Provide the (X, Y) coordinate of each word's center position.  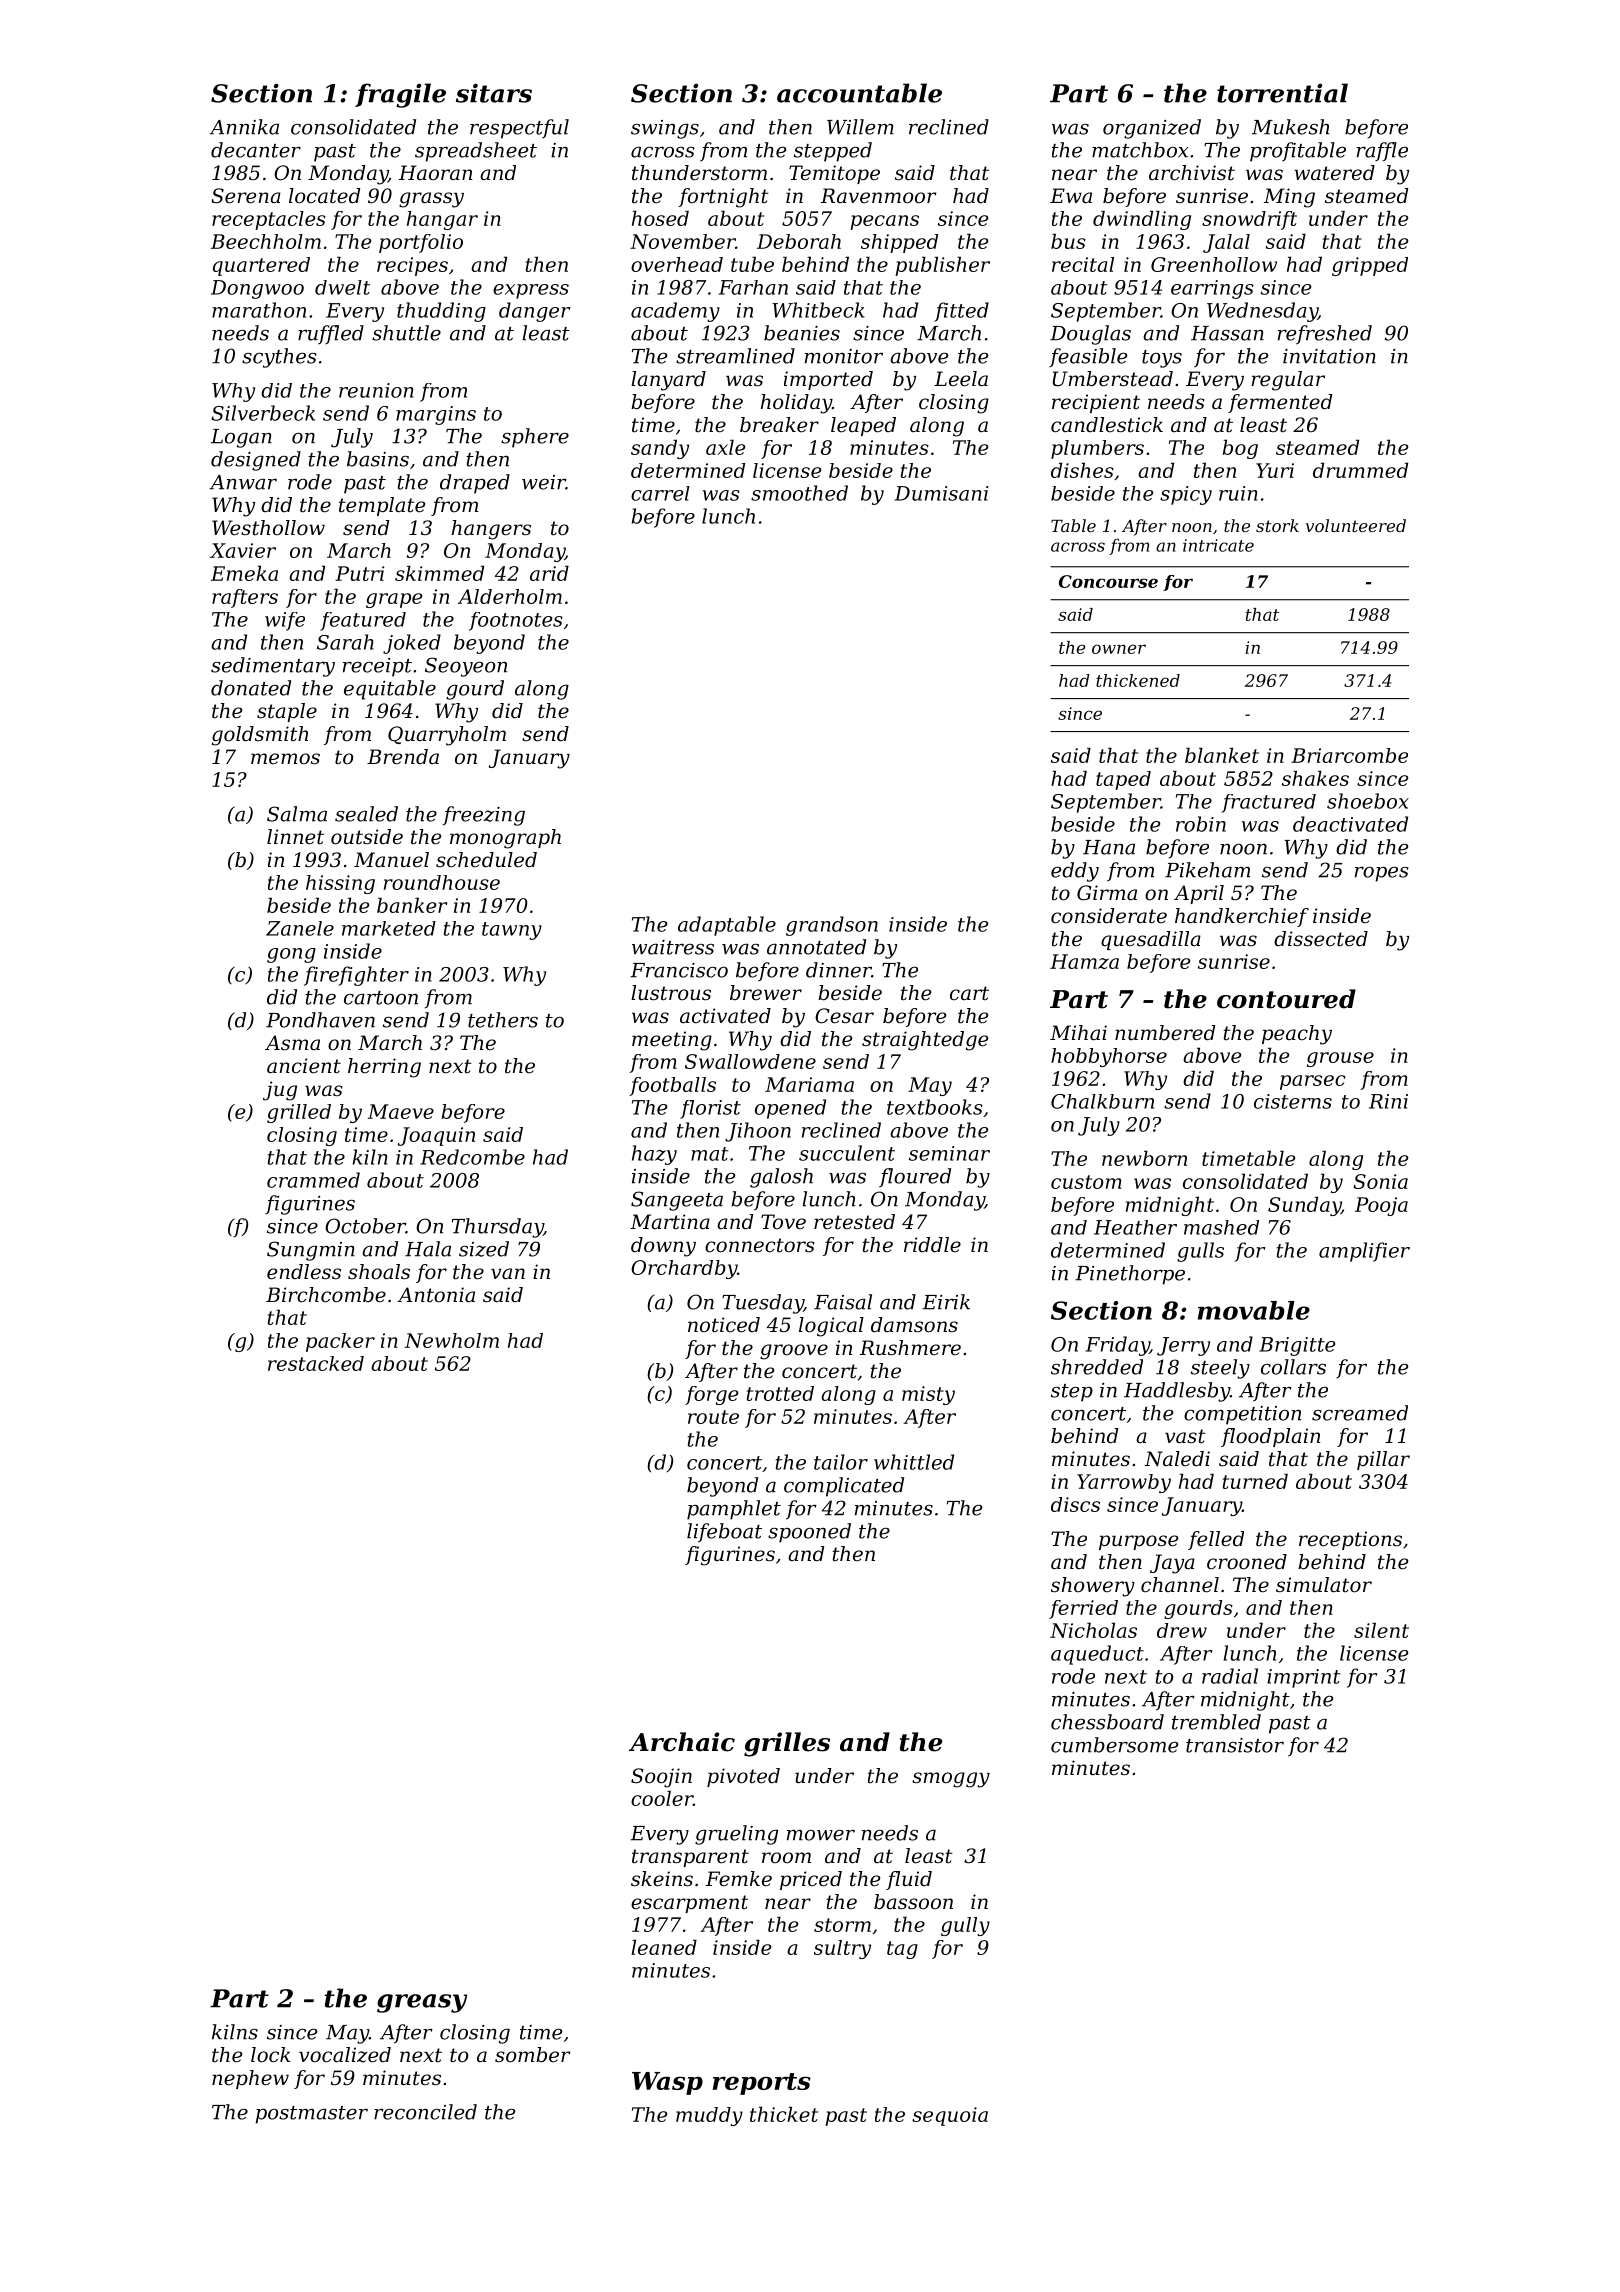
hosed (660, 218)
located (324, 196)
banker (412, 905)
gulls (1200, 1252)
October (365, 1226)
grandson (832, 926)
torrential (1282, 93)
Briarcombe (1349, 755)
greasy (422, 2003)
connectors (760, 1245)
